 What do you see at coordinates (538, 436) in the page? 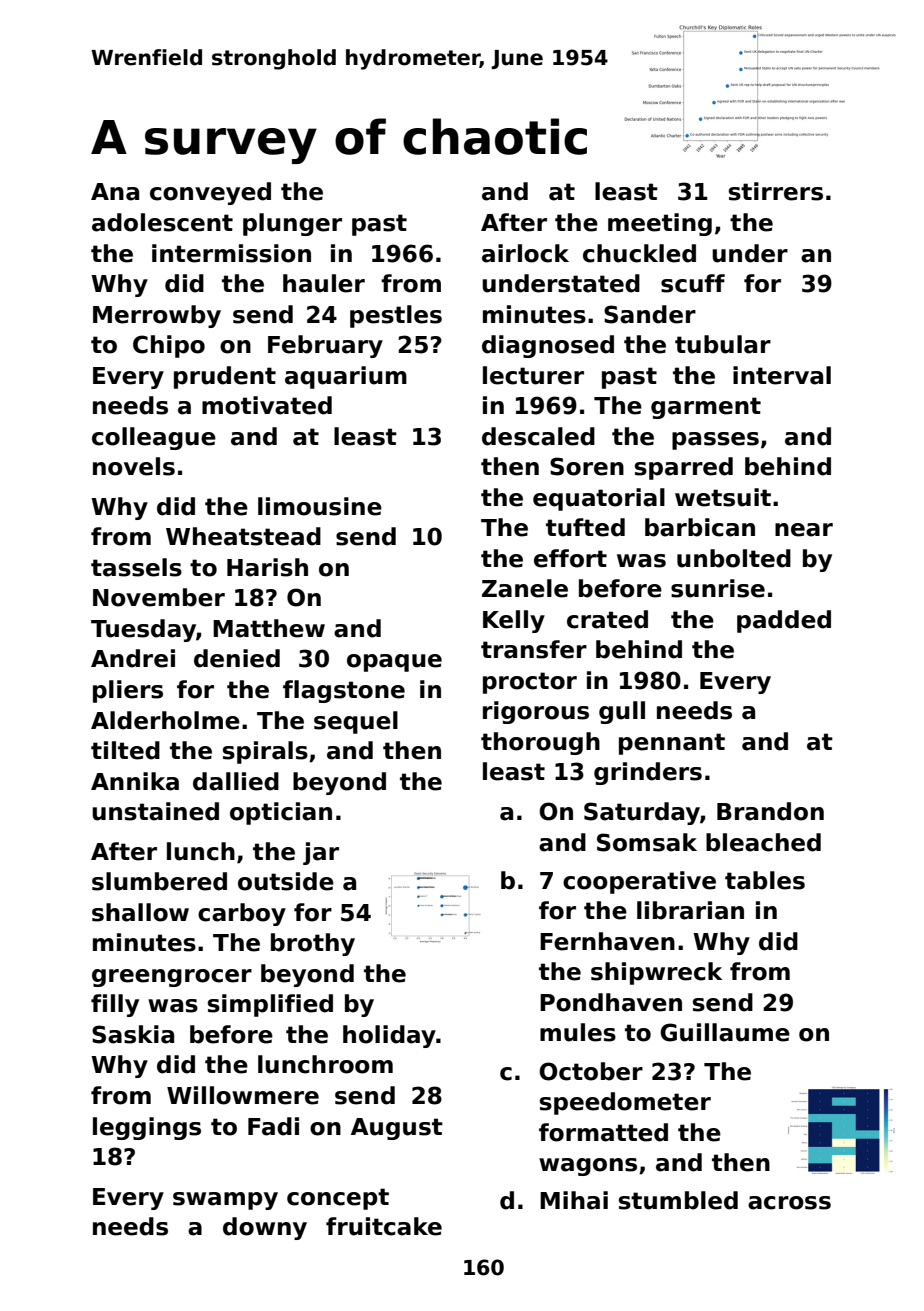
I see `descaled` at bounding box center [538, 436].
